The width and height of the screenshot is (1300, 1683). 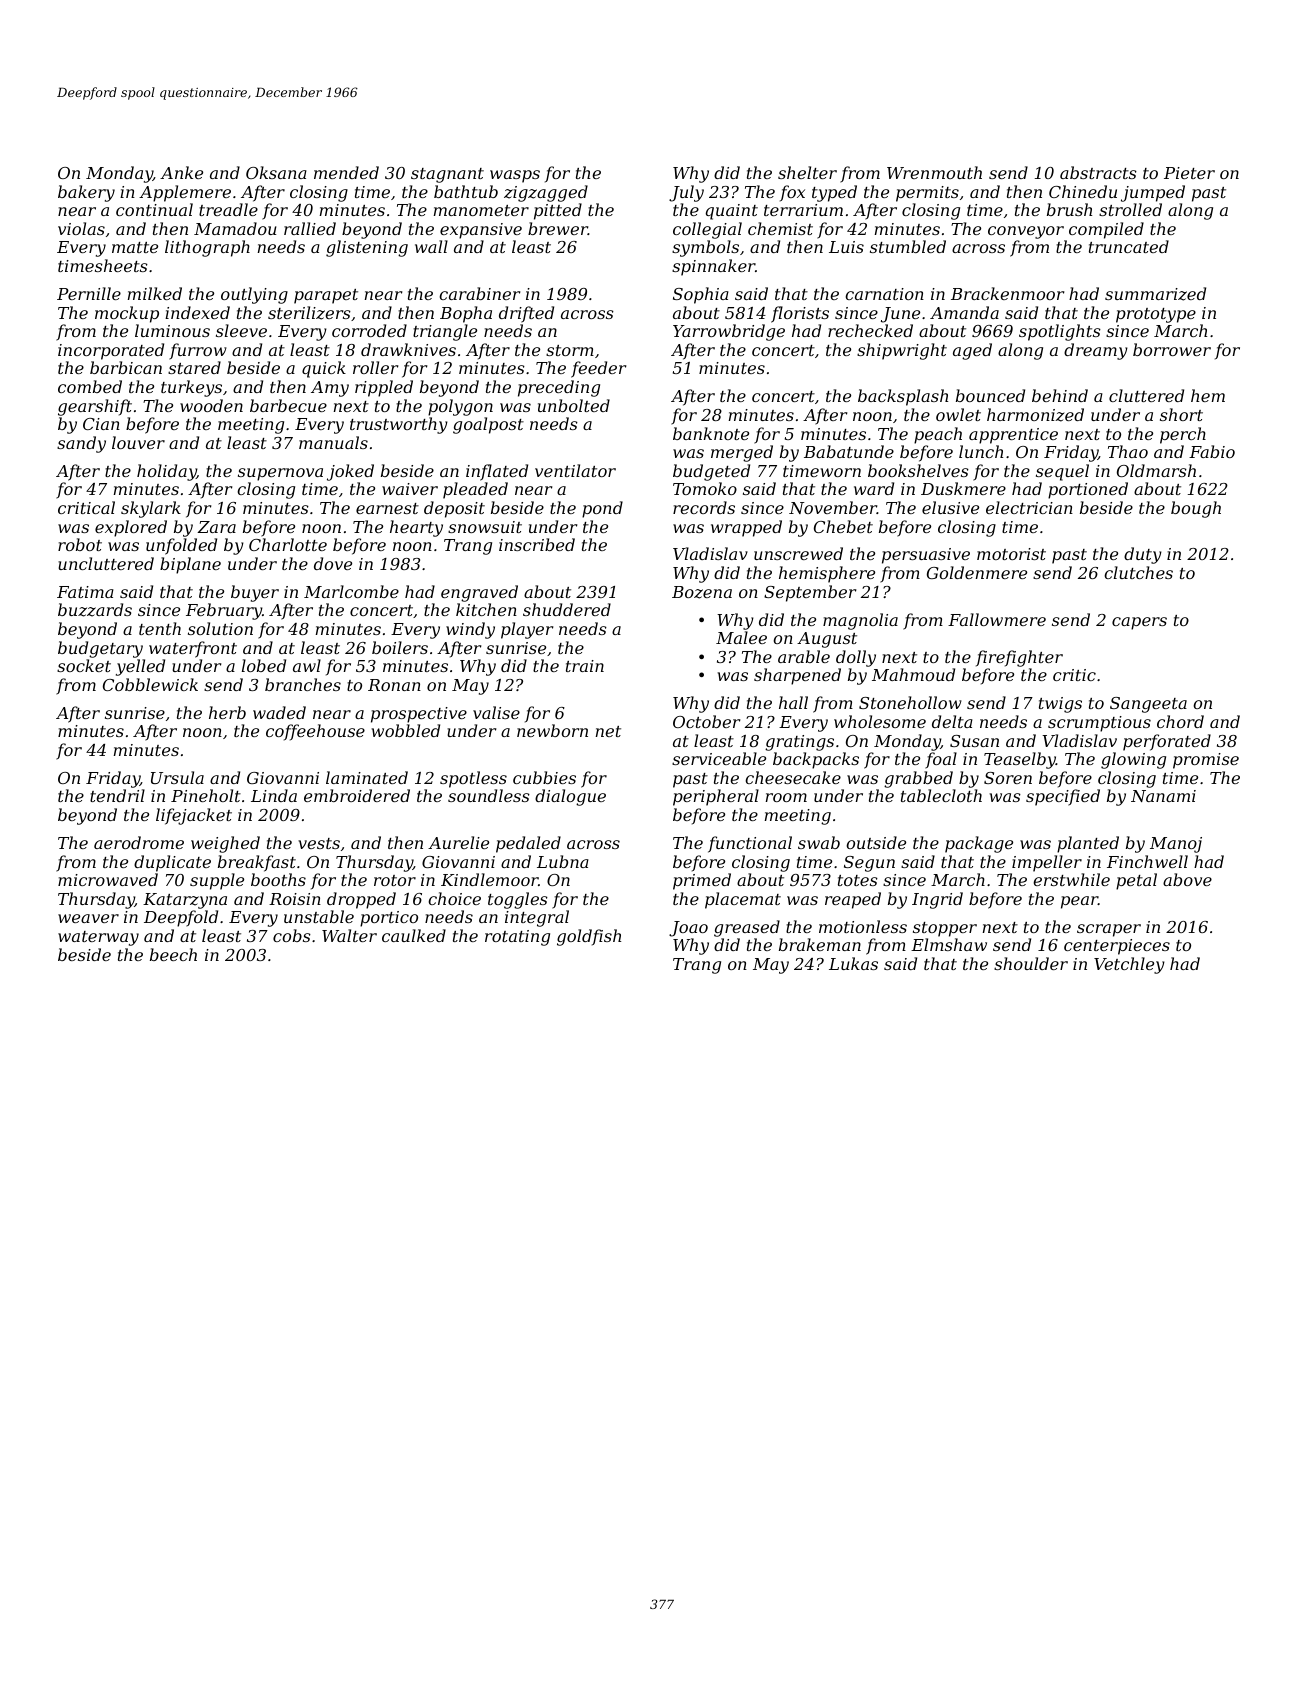 I want to click on peach, so click(x=938, y=435).
